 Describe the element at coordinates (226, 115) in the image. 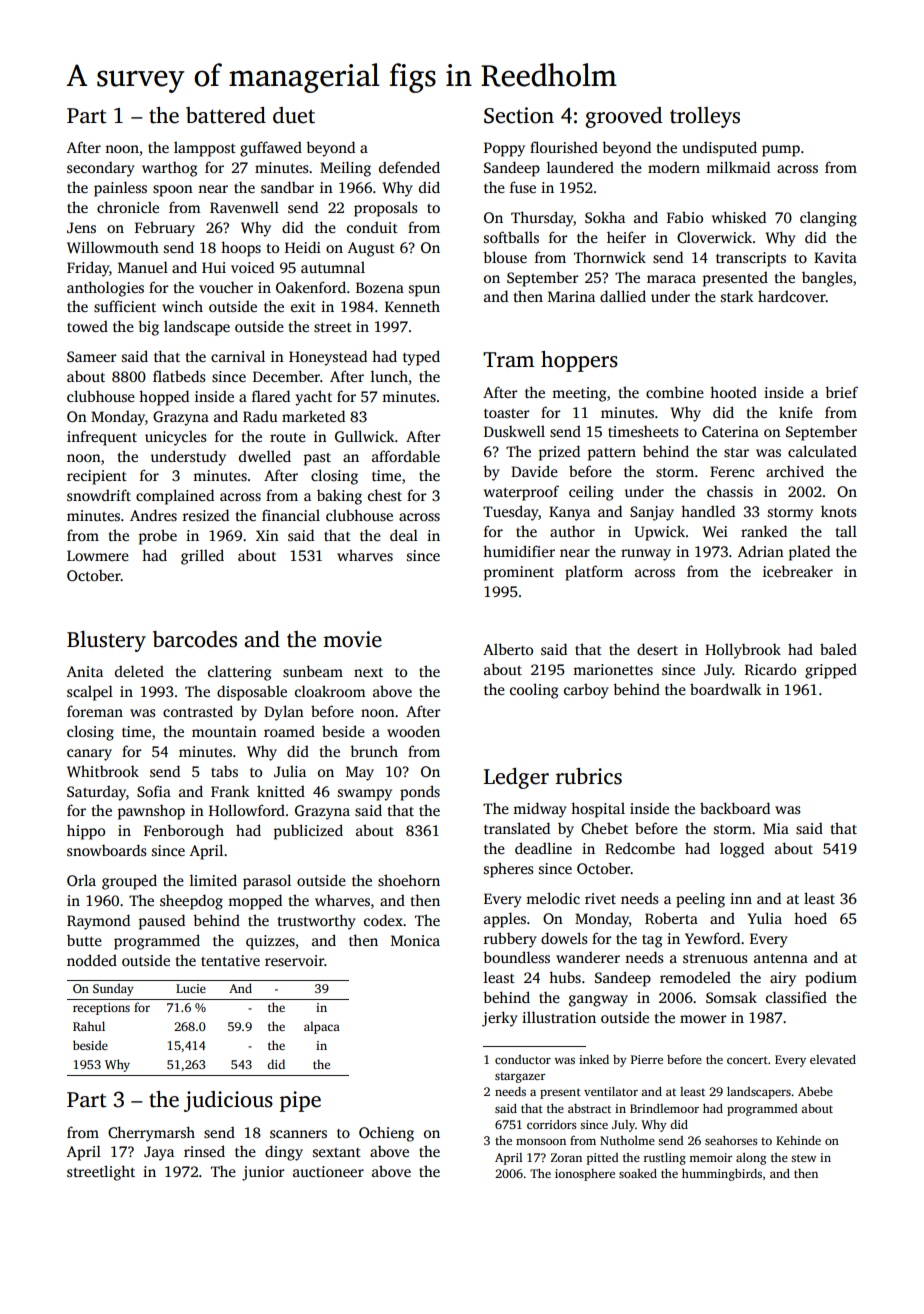

I see `battered` at that location.
